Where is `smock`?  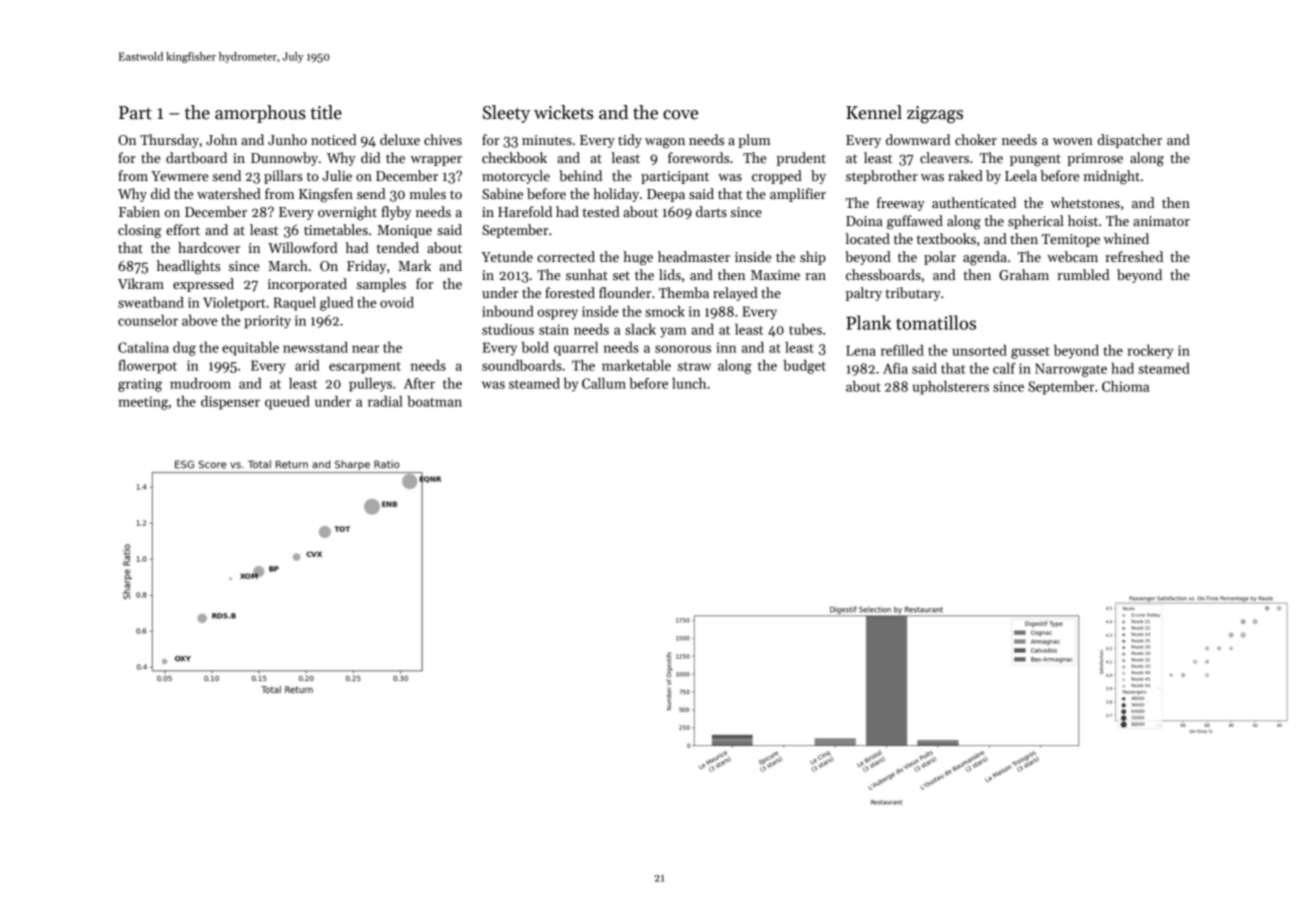 smock is located at coordinates (665, 311).
